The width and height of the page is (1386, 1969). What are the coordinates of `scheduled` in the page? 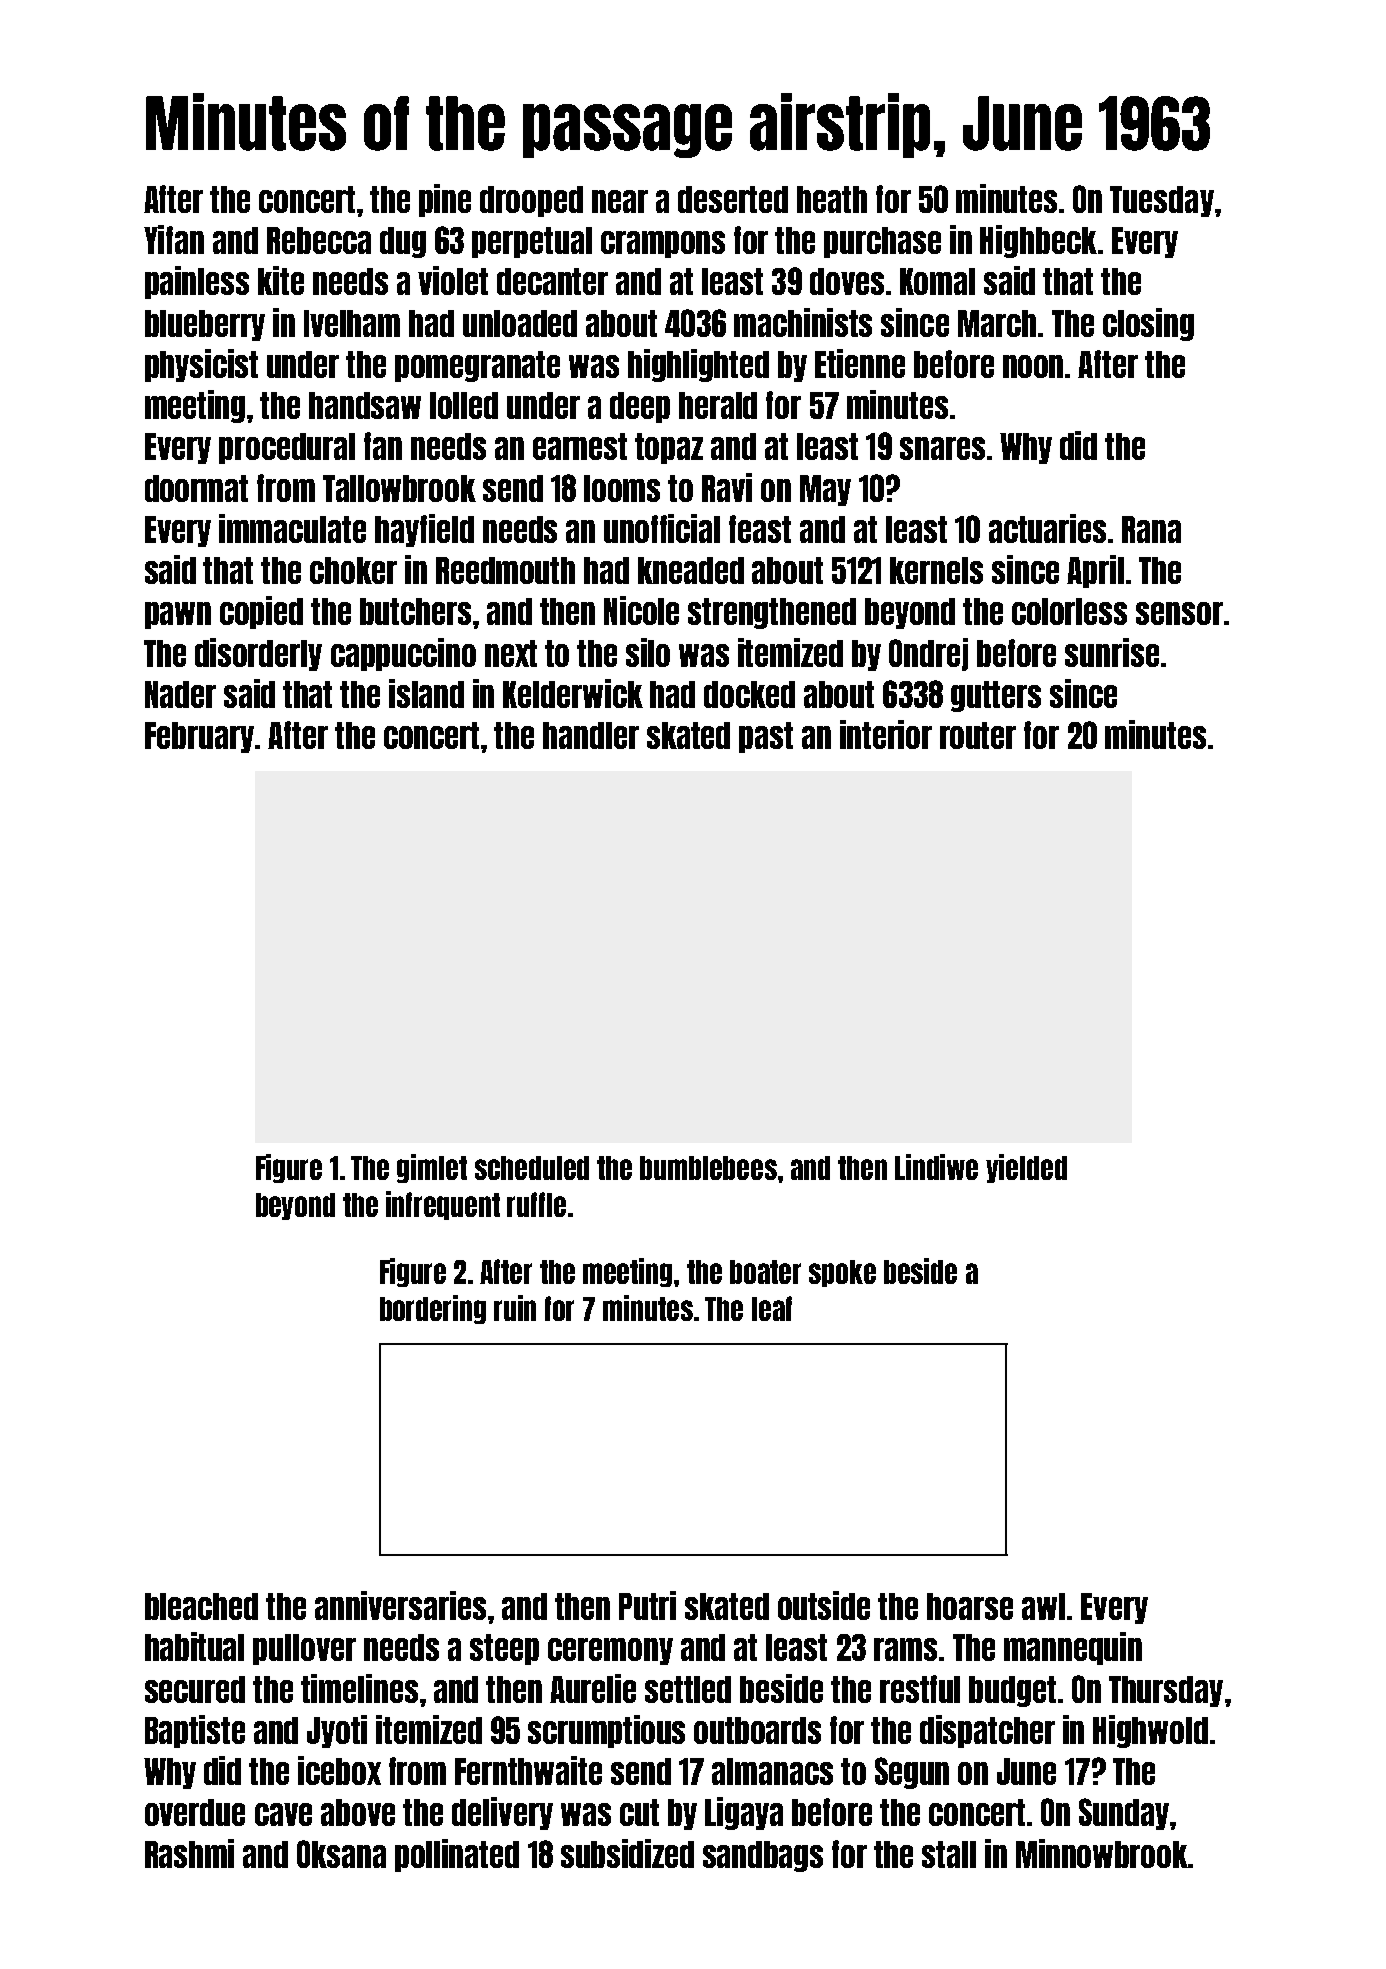 It's located at (532, 1168).
